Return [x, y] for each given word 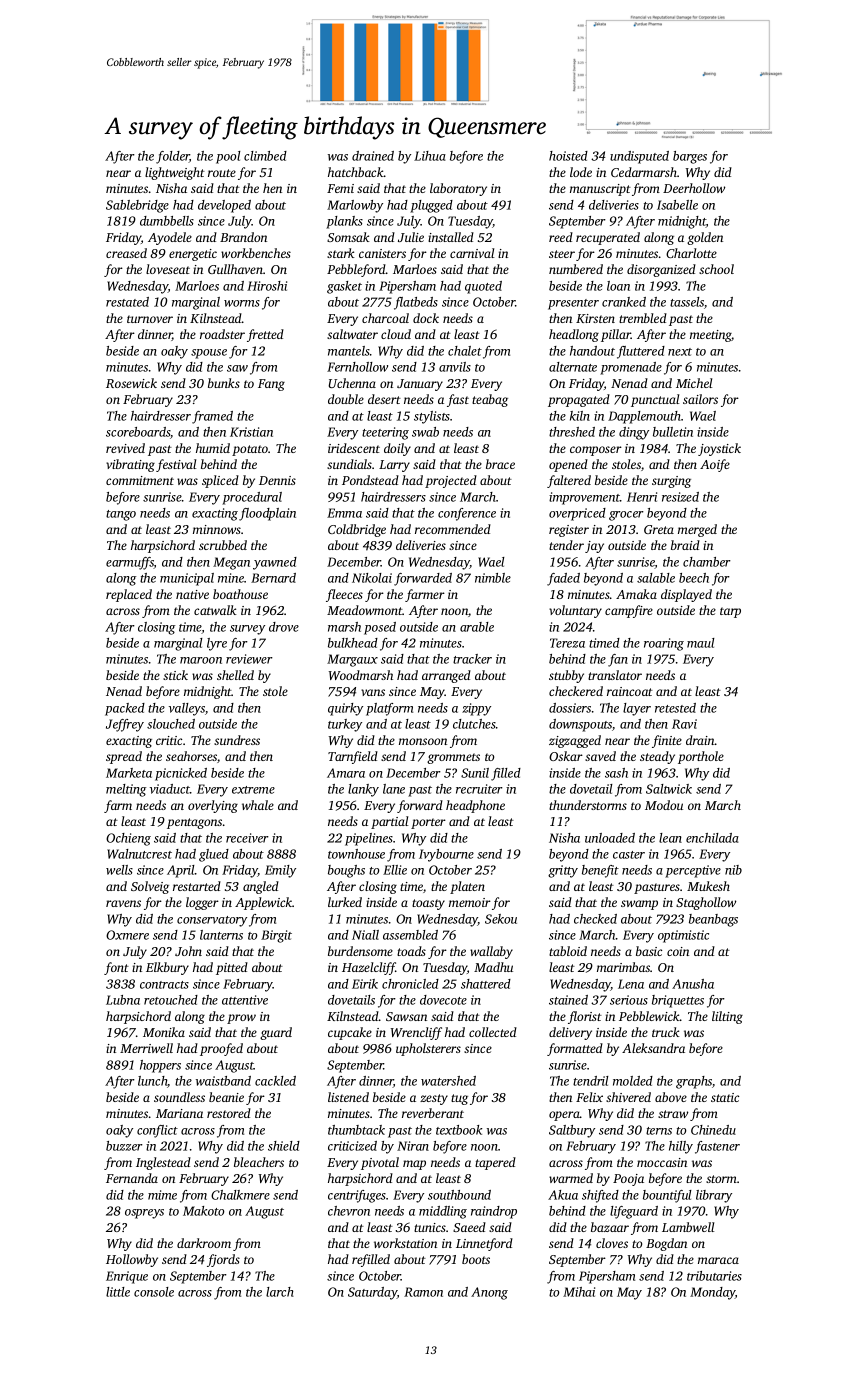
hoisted [568, 156]
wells [119, 870]
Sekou [501, 919]
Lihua [430, 156]
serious [629, 1000]
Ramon [423, 1292]
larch [280, 1292]
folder [173, 157]
